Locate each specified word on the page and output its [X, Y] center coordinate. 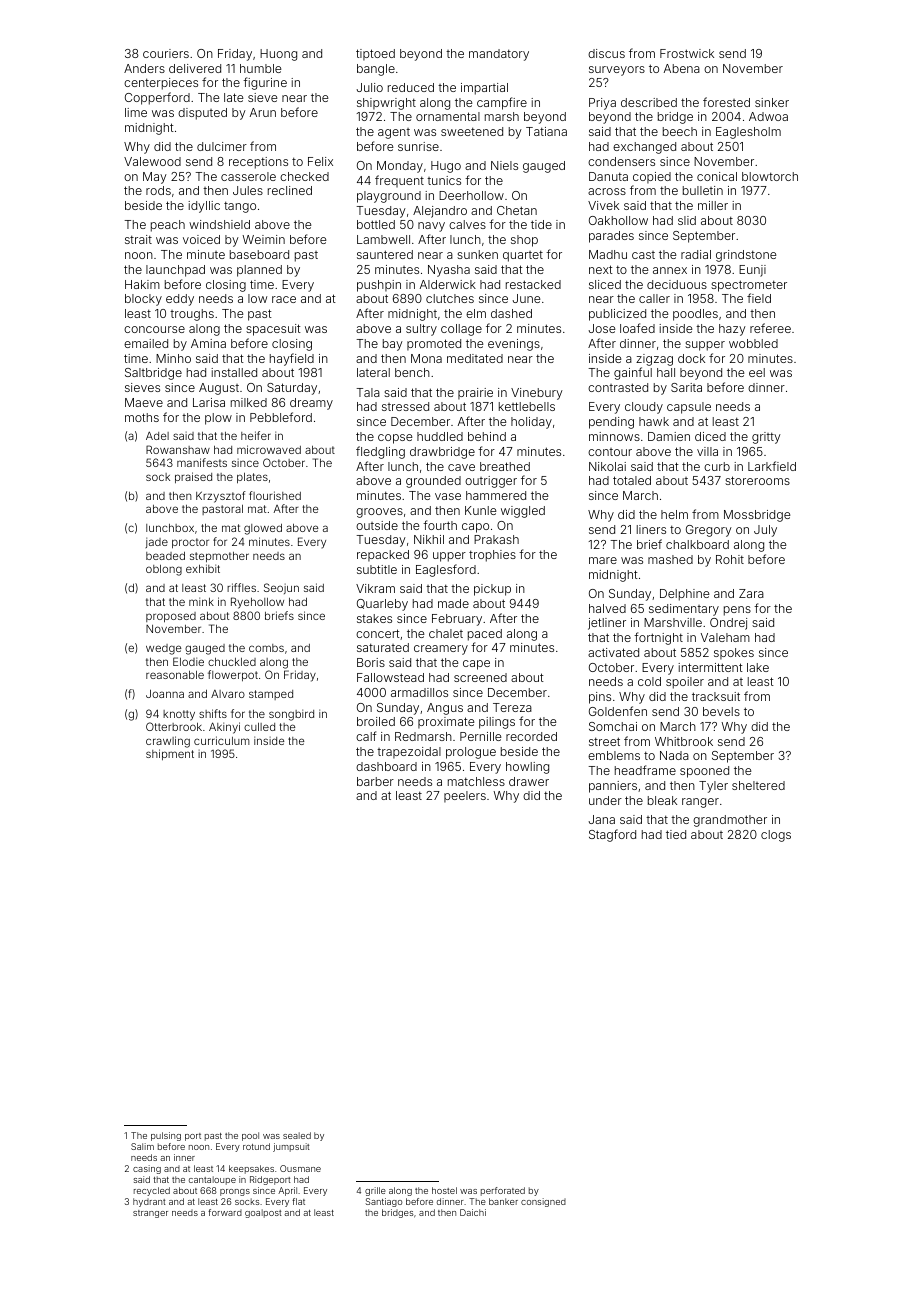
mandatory [499, 55]
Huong [278, 55]
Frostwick [687, 53]
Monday [400, 167]
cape [476, 665]
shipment [170, 754]
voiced [201, 239]
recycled [152, 1191]
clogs [776, 836]
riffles [241, 587]
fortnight [658, 638]
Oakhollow [618, 220]
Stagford [612, 835]
